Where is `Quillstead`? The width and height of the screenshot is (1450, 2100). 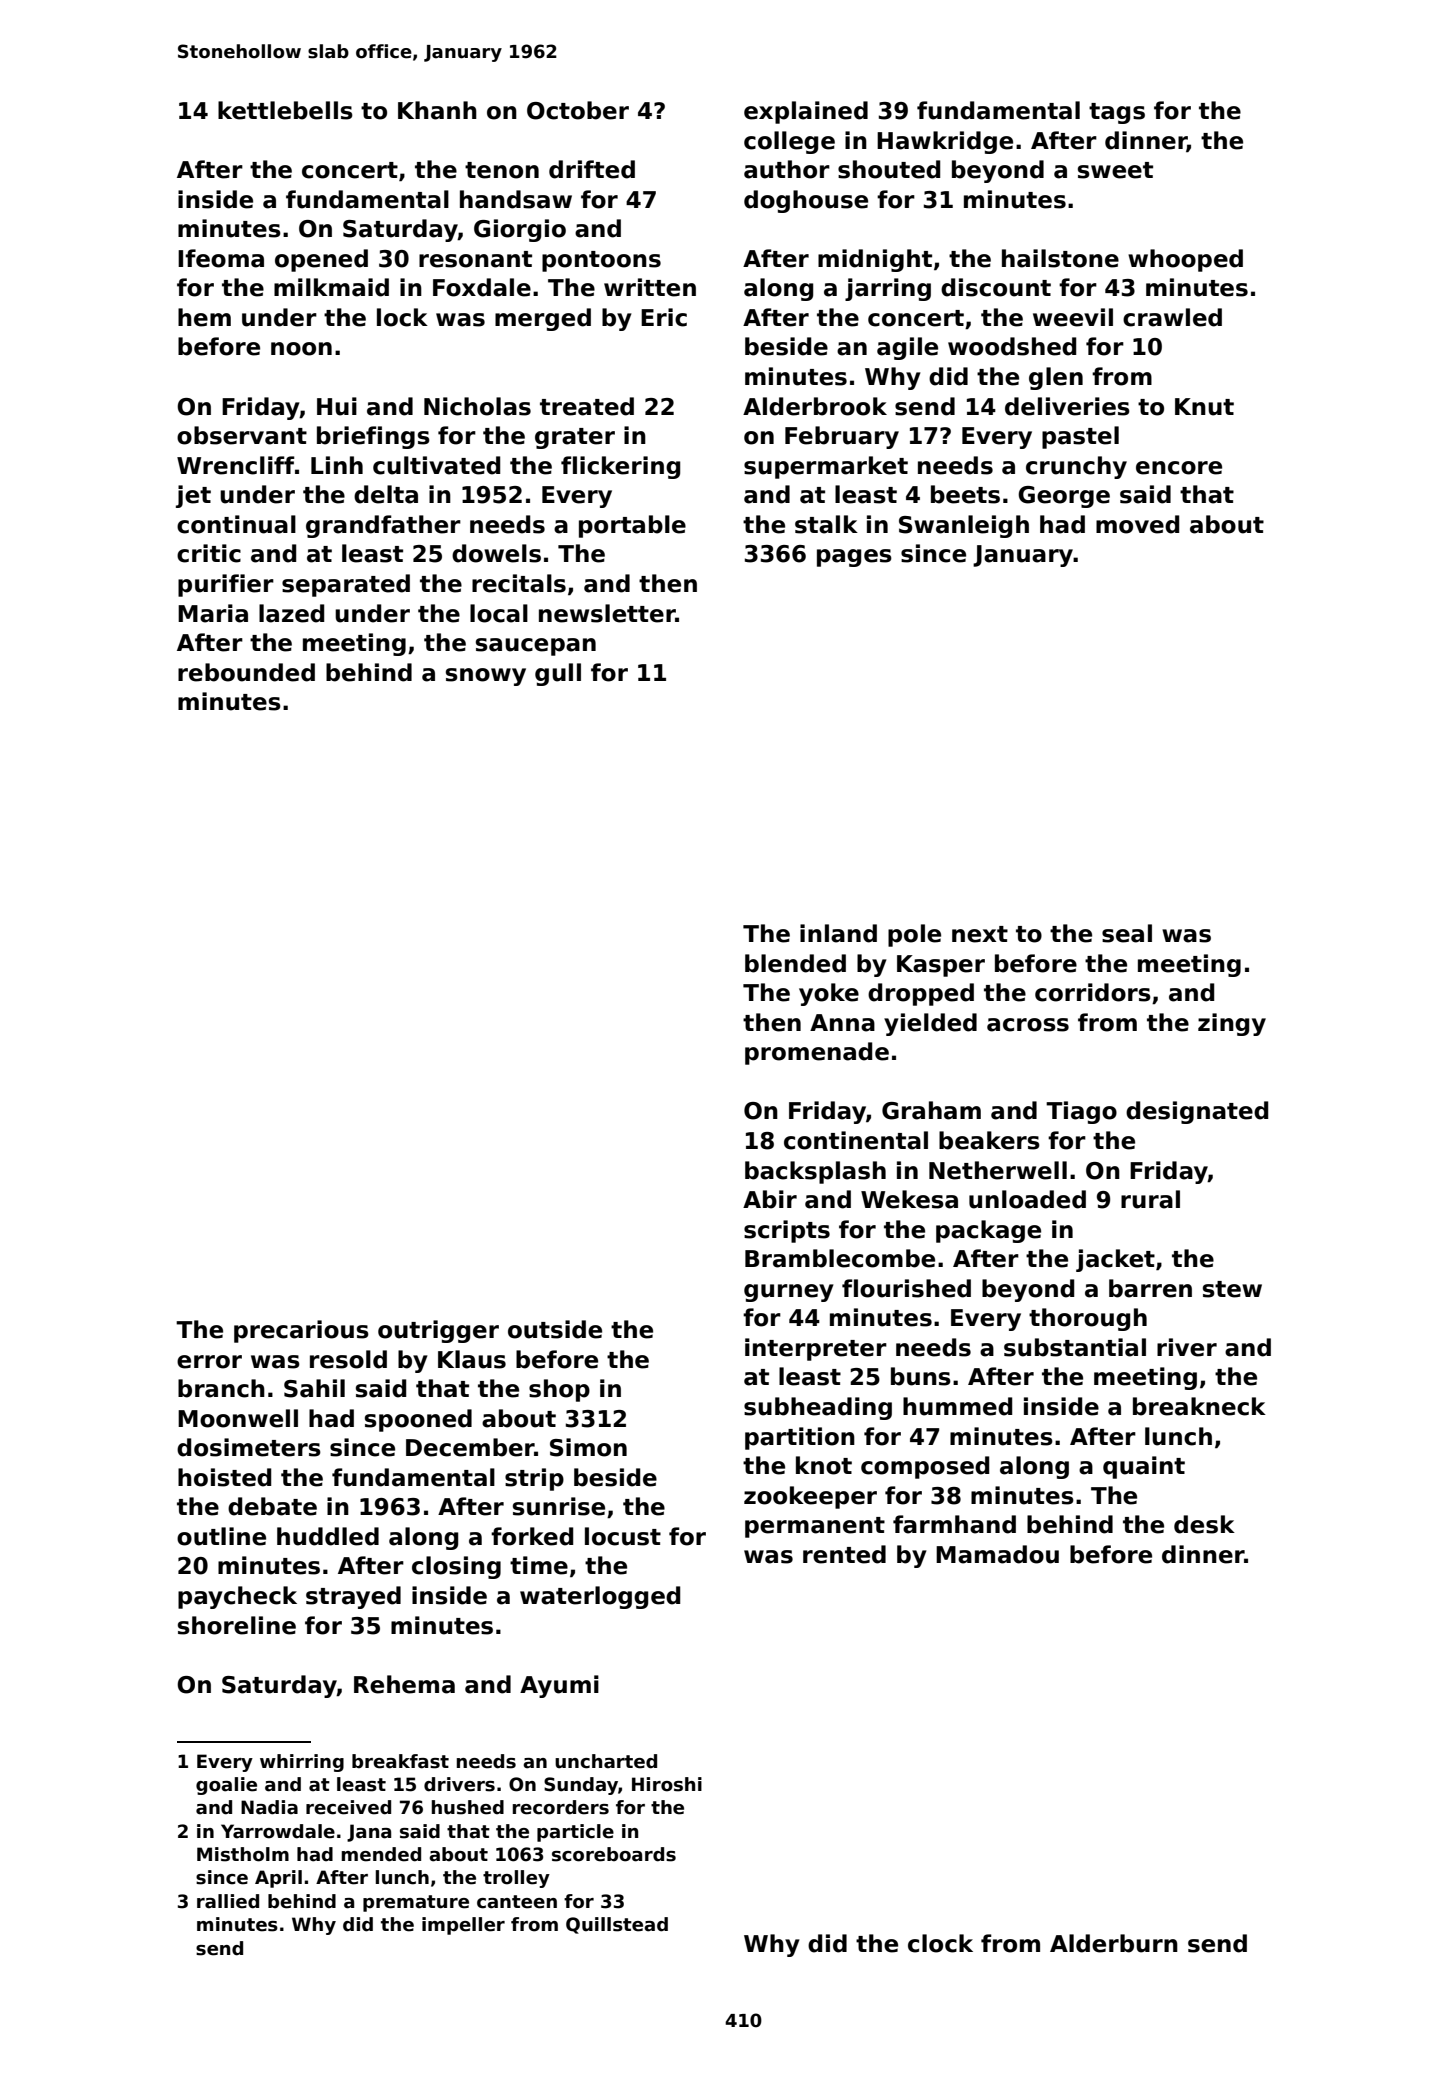 Quillstead is located at coordinates (617, 1925).
